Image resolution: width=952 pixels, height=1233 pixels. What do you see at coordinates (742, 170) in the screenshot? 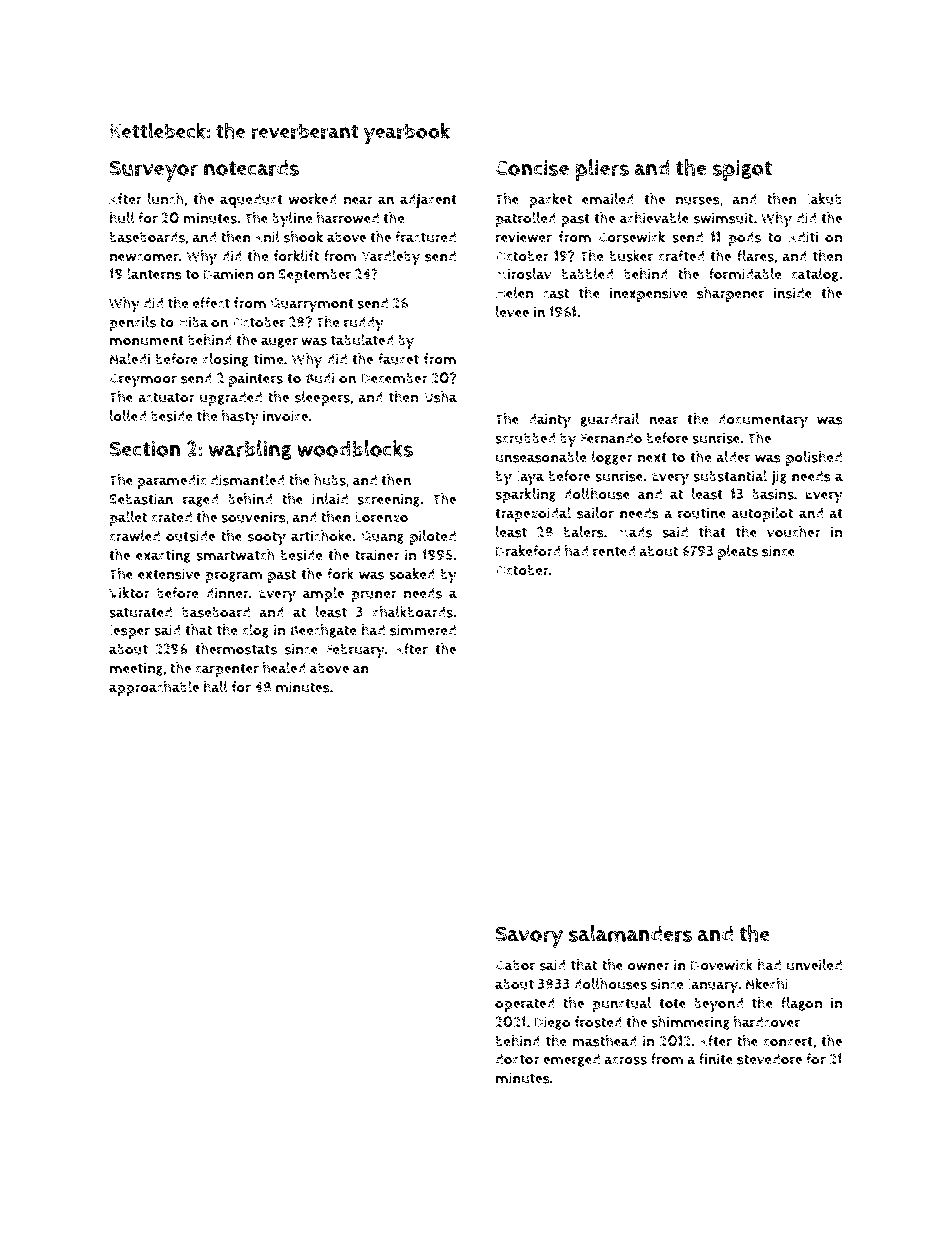
I see `spigot` at bounding box center [742, 170].
